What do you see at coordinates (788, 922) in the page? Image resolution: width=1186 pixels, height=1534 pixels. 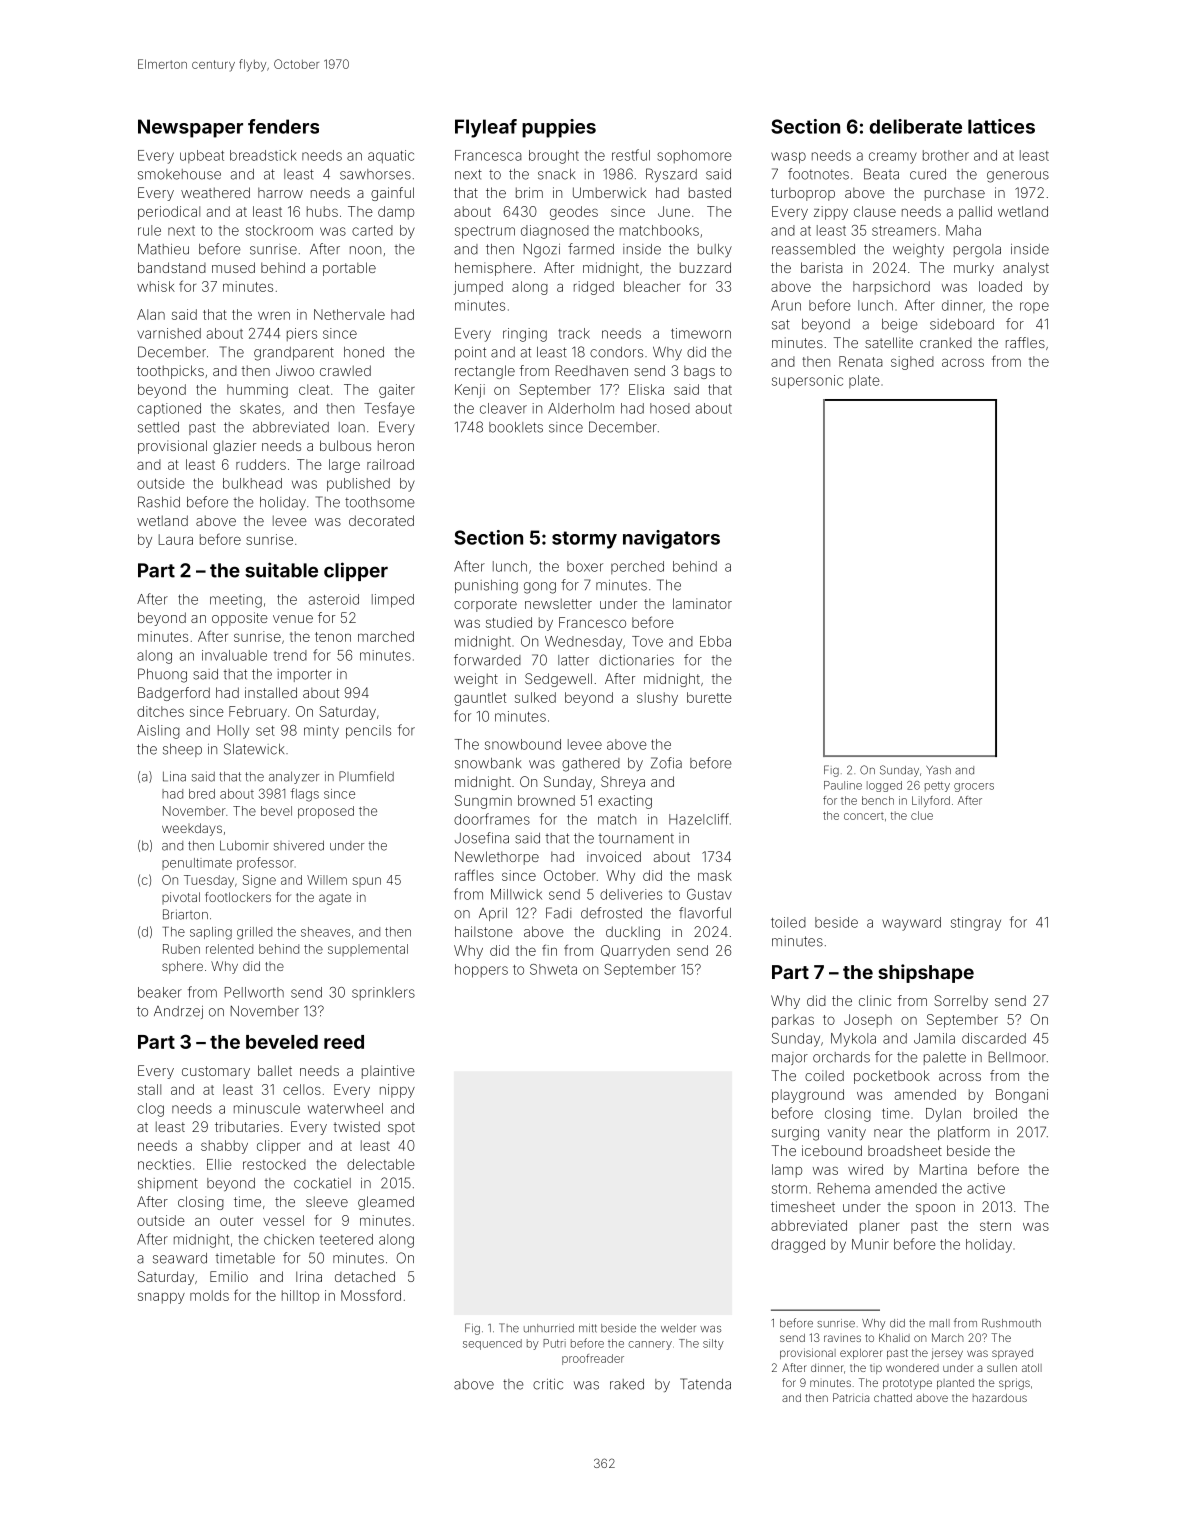 I see `toiled` at bounding box center [788, 922].
